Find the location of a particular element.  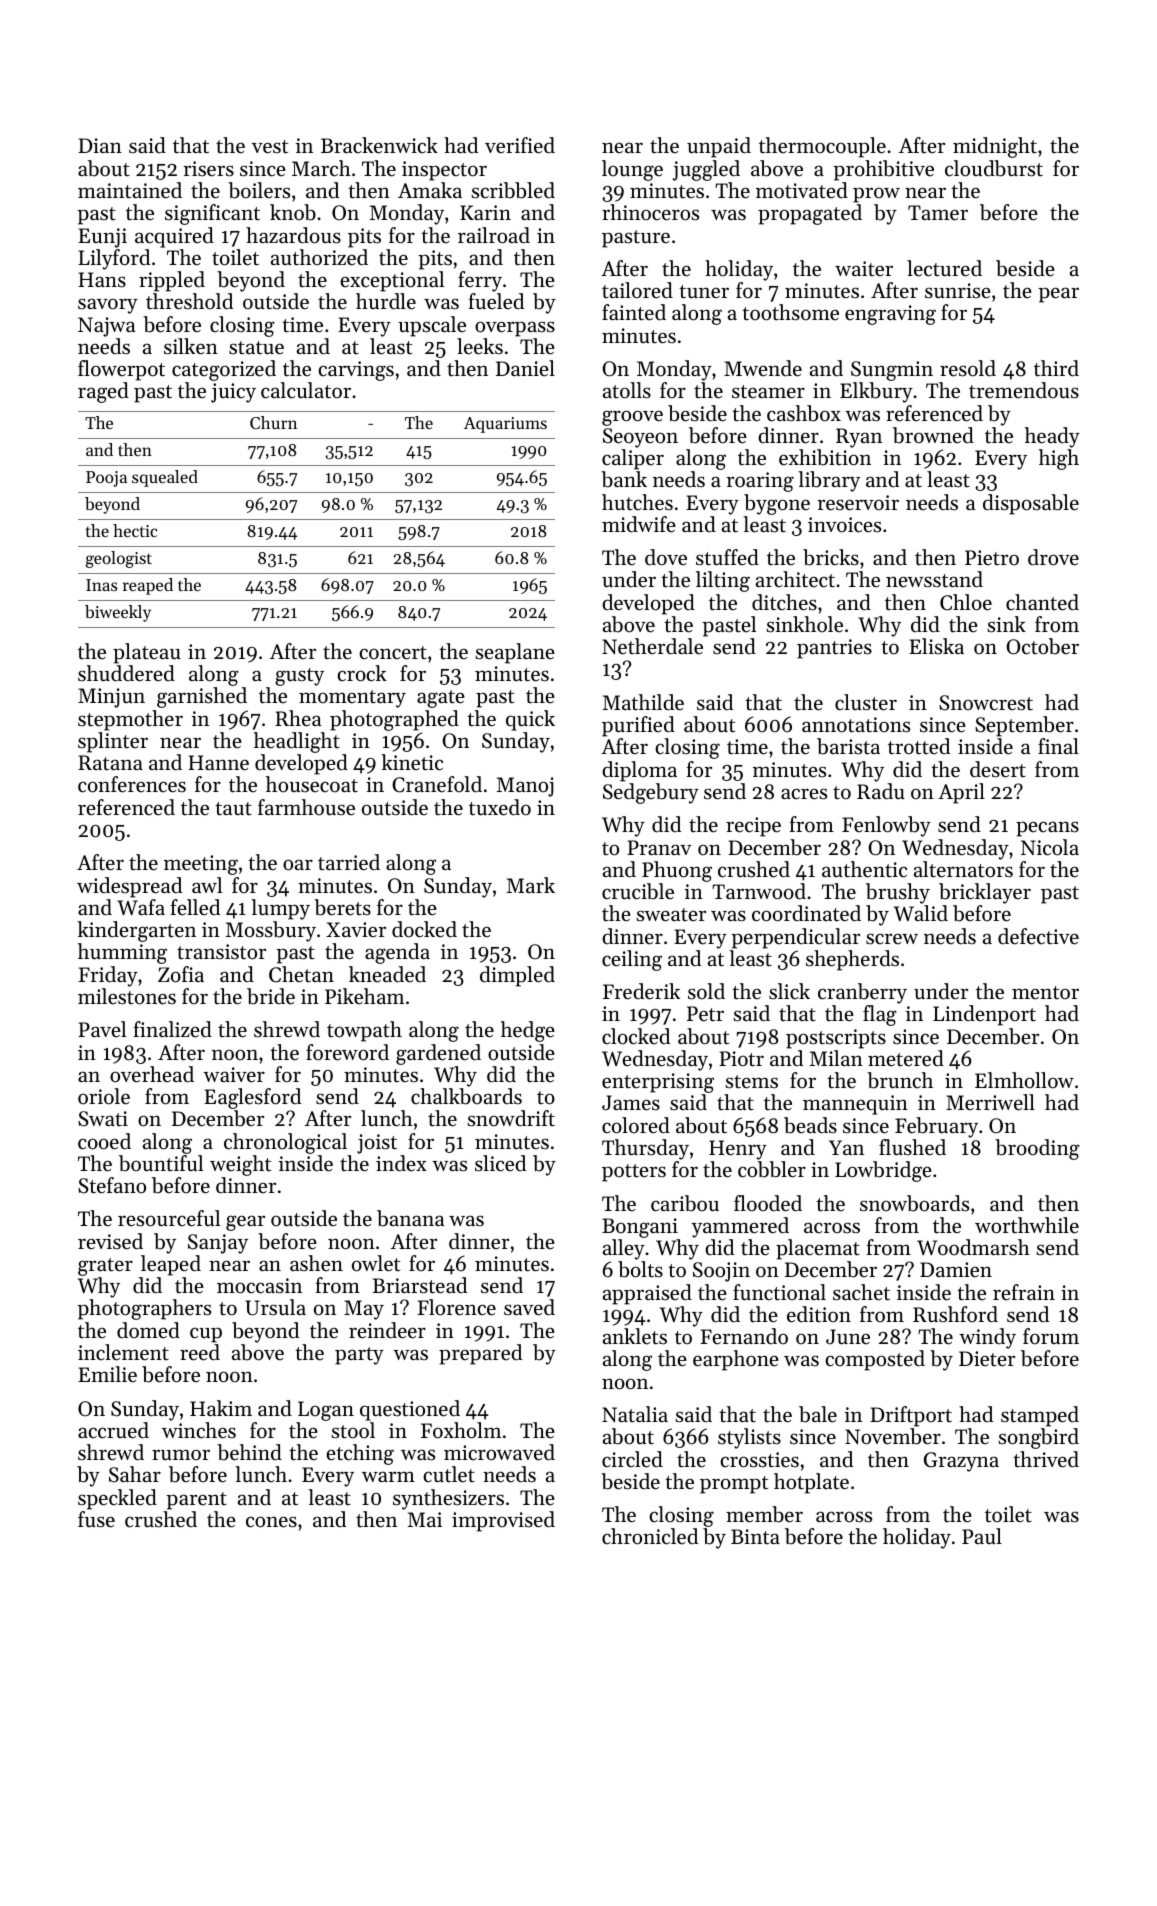

knob is located at coordinates (293, 212).
